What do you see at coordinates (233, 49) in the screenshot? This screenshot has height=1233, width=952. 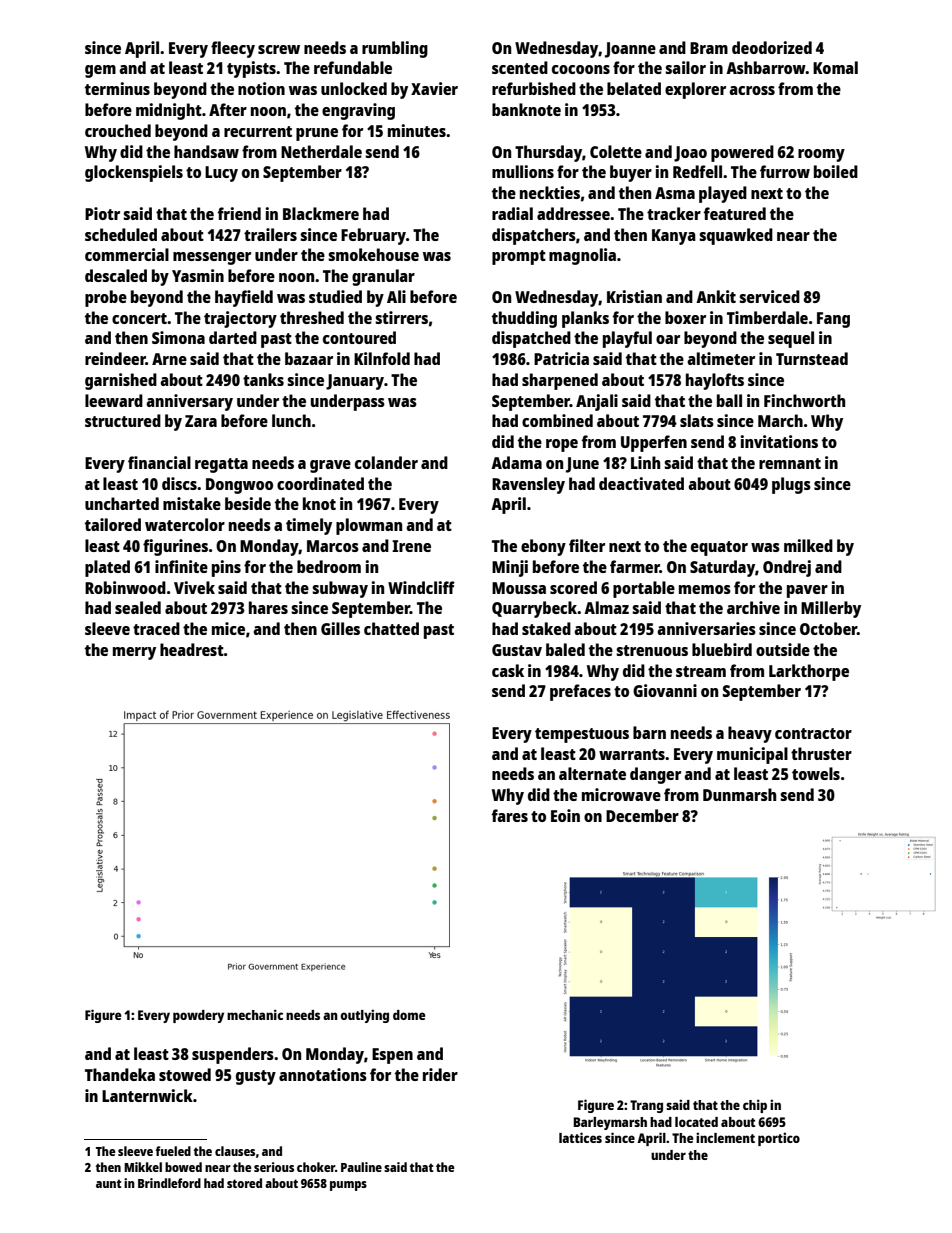 I see `fleecy` at bounding box center [233, 49].
